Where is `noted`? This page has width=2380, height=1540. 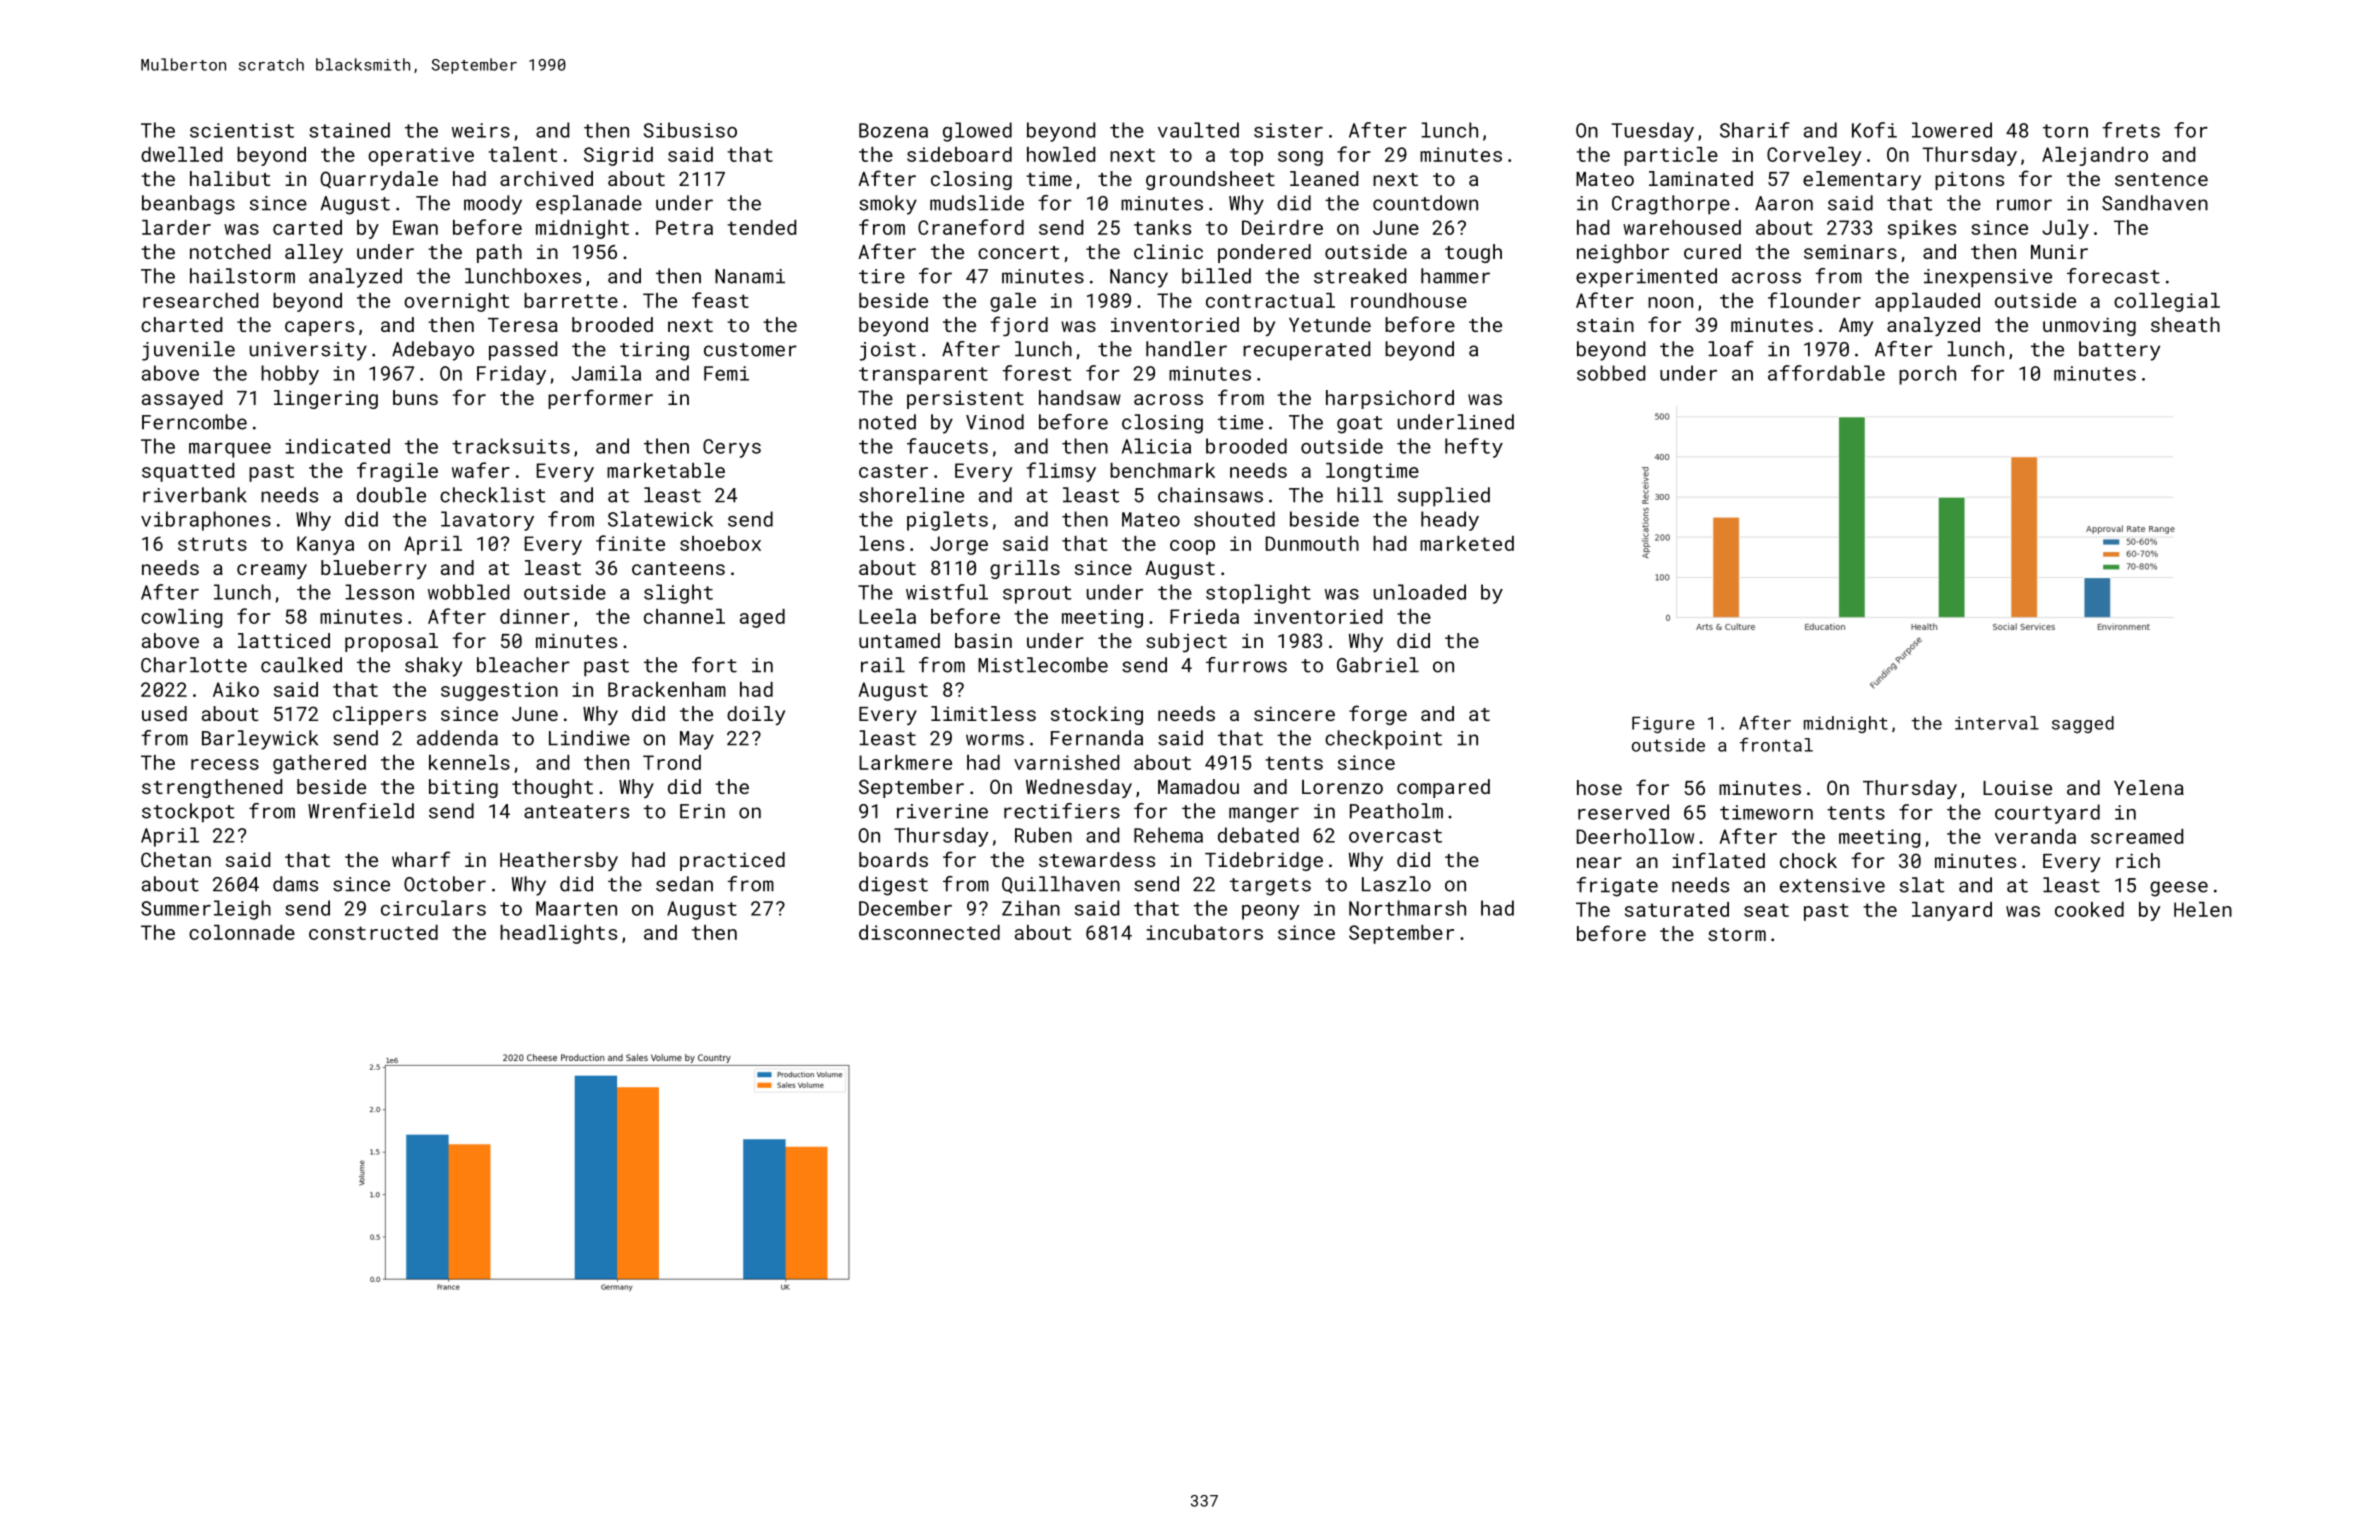
noted is located at coordinates (887, 422).
